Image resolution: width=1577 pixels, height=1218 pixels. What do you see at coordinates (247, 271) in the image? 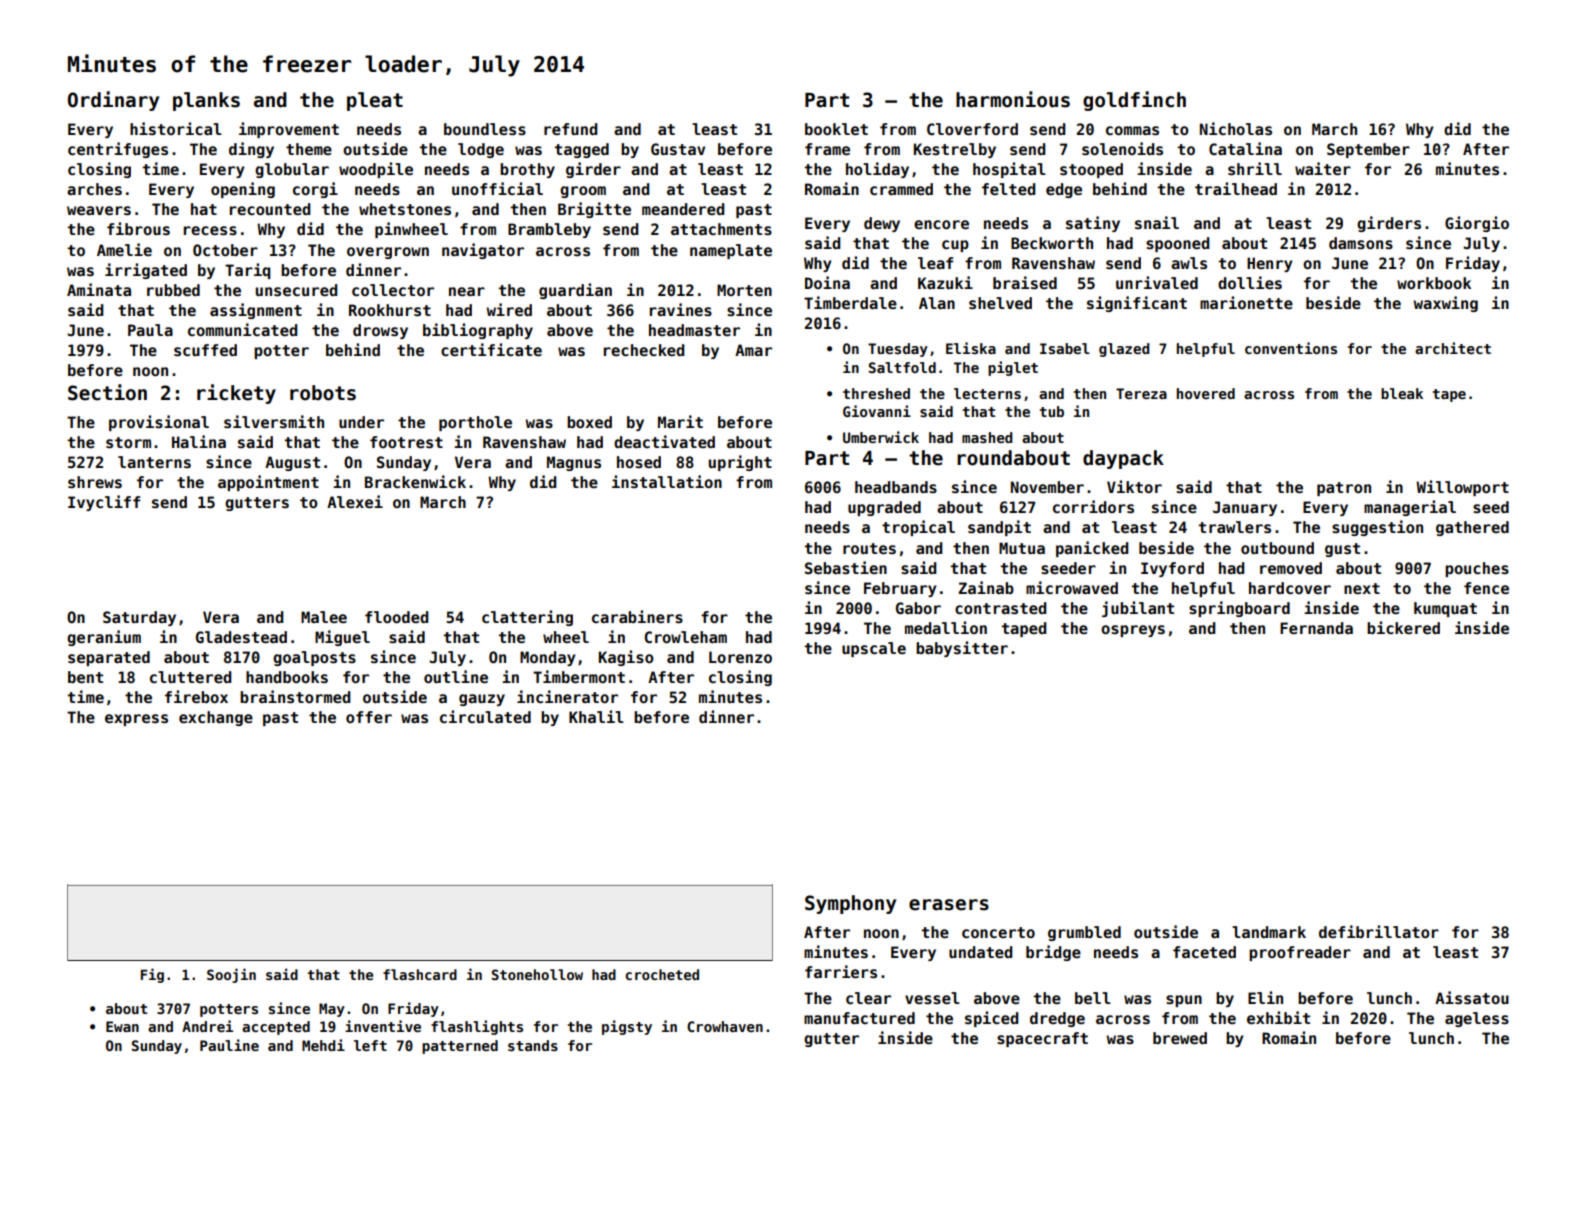
I see `Tariq` at bounding box center [247, 271].
